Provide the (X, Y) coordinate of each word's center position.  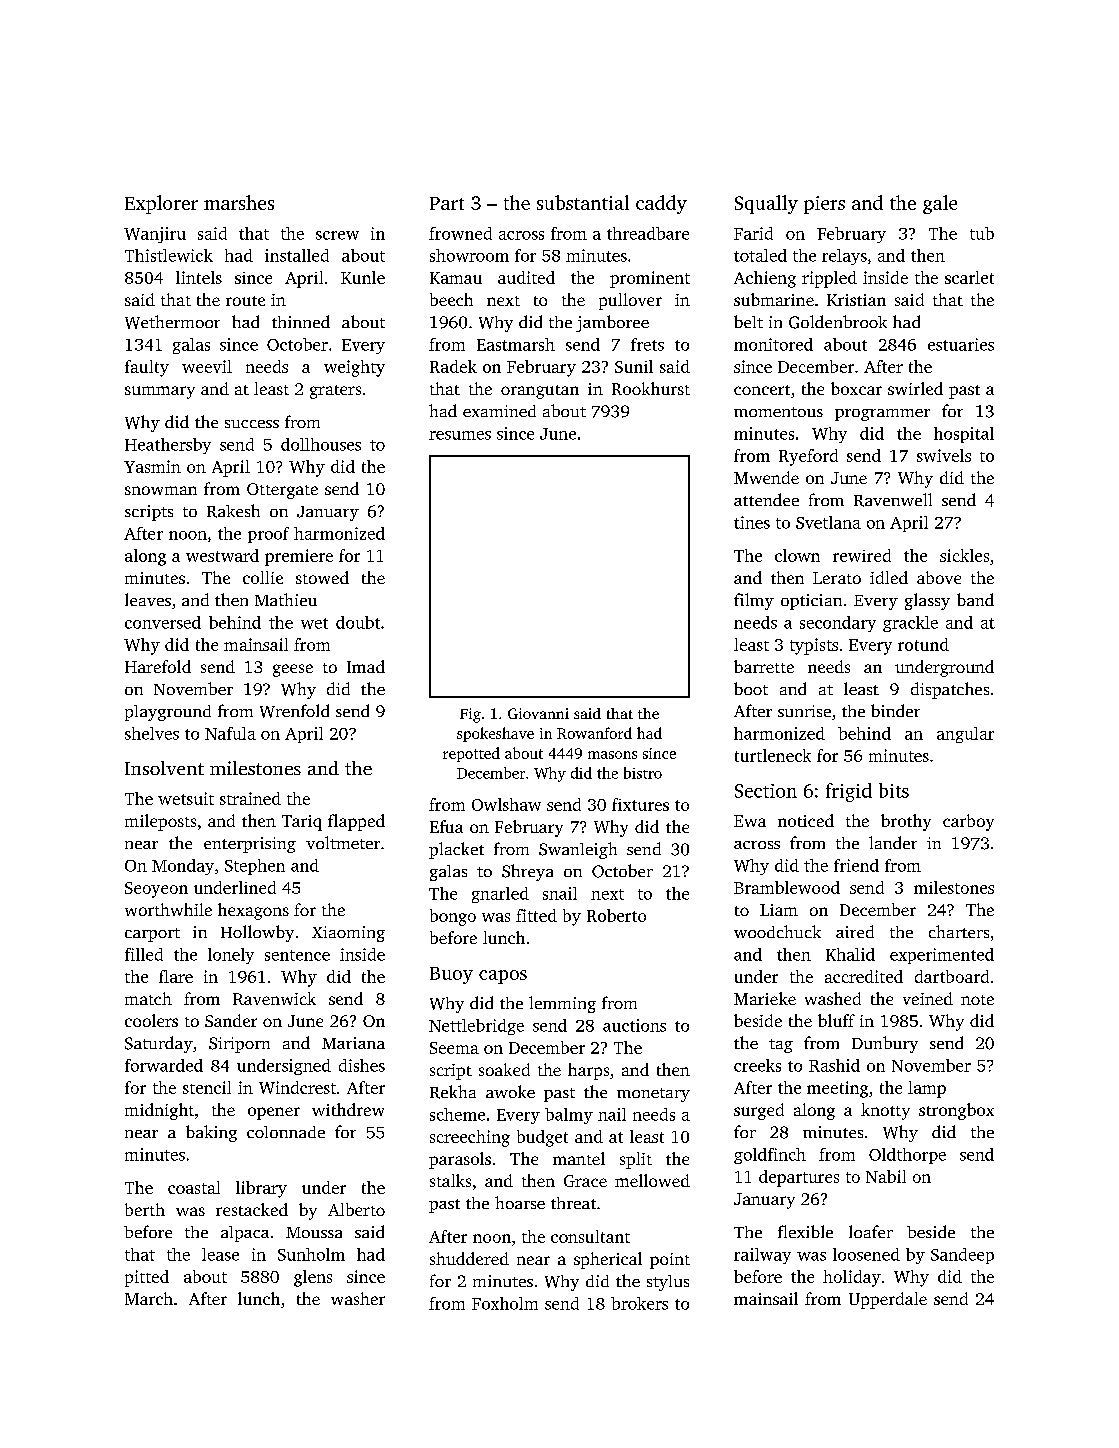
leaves (148, 599)
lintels (199, 277)
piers (824, 205)
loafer (871, 1231)
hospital (964, 435)
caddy (661, 204)
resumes (460, 435)
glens (313, 1278)
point (670, 1261)
